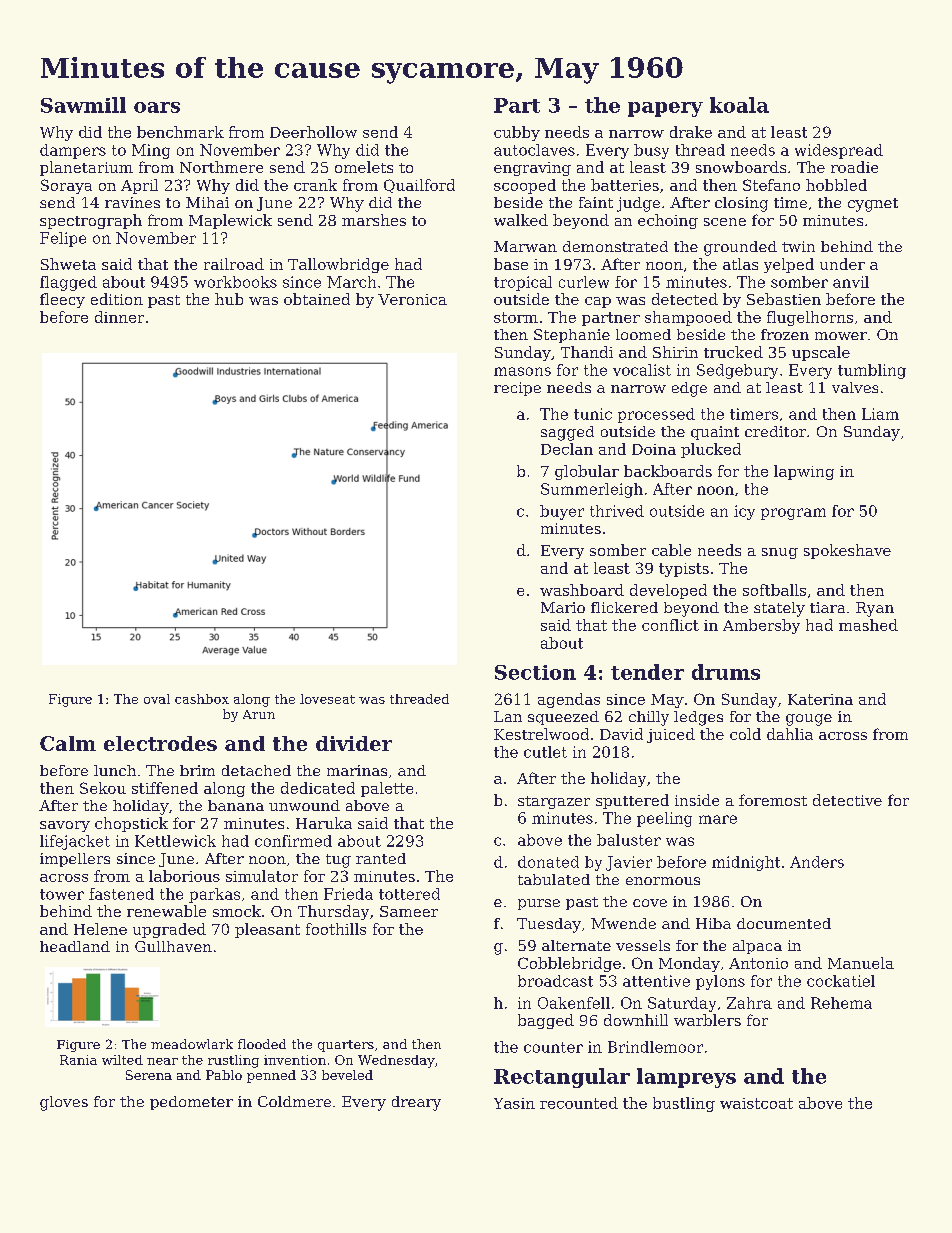  Describe the element at coordinates (532, 169) in the document. I see `engraving` at that location.
